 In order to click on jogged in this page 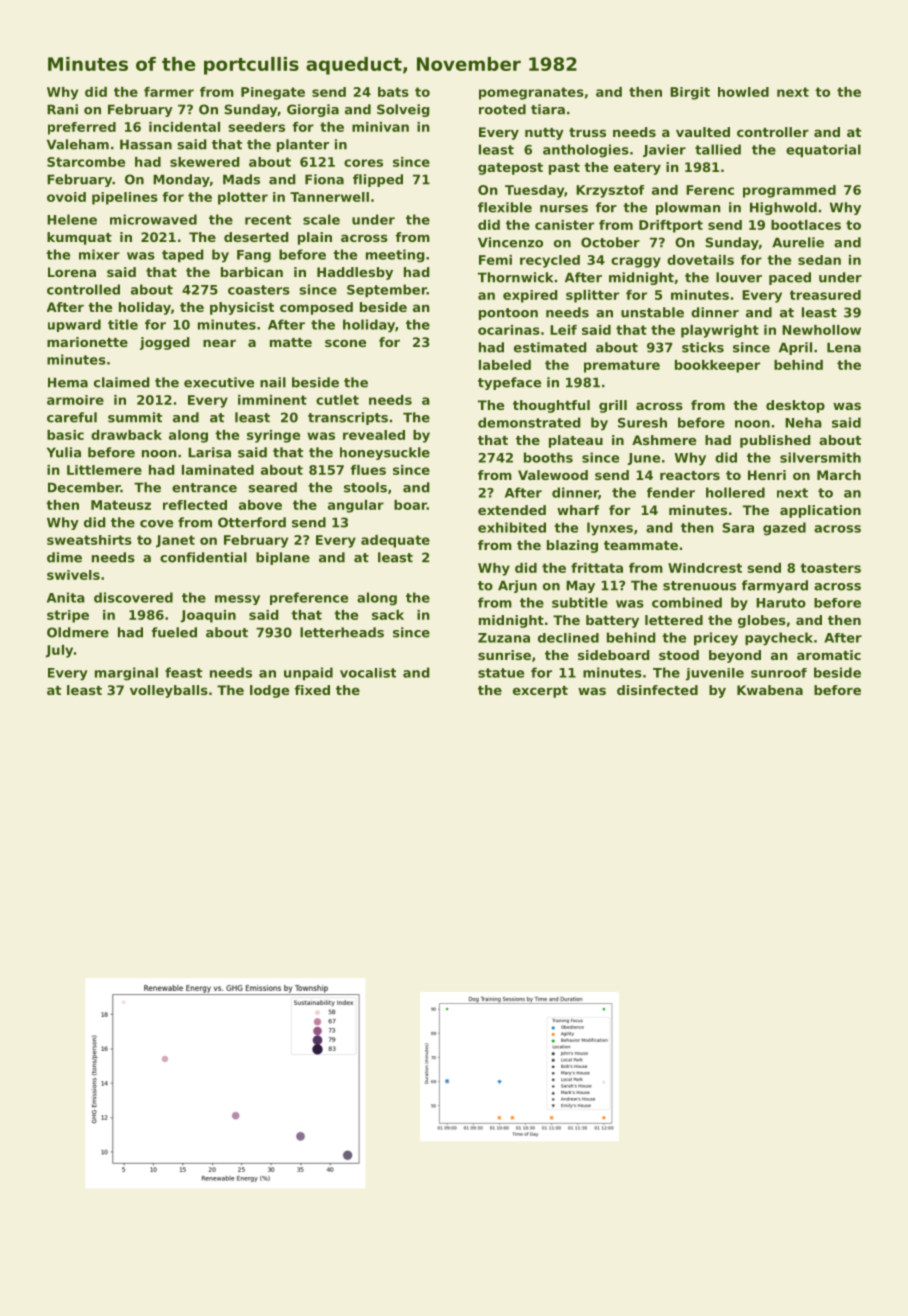, I will do `click(165, 343)`.
